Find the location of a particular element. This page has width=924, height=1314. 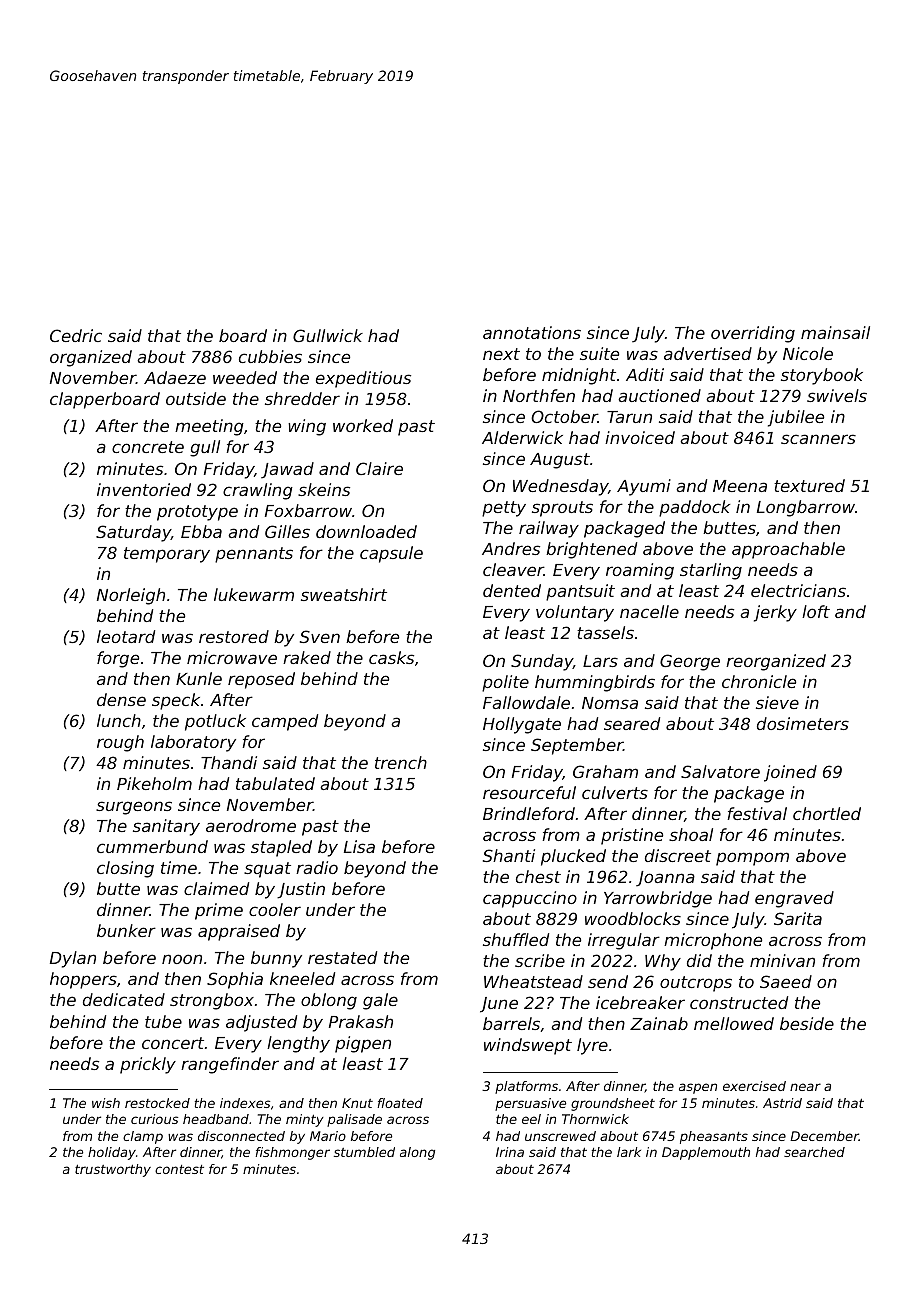

loft is located at coordinates (816, 611).
